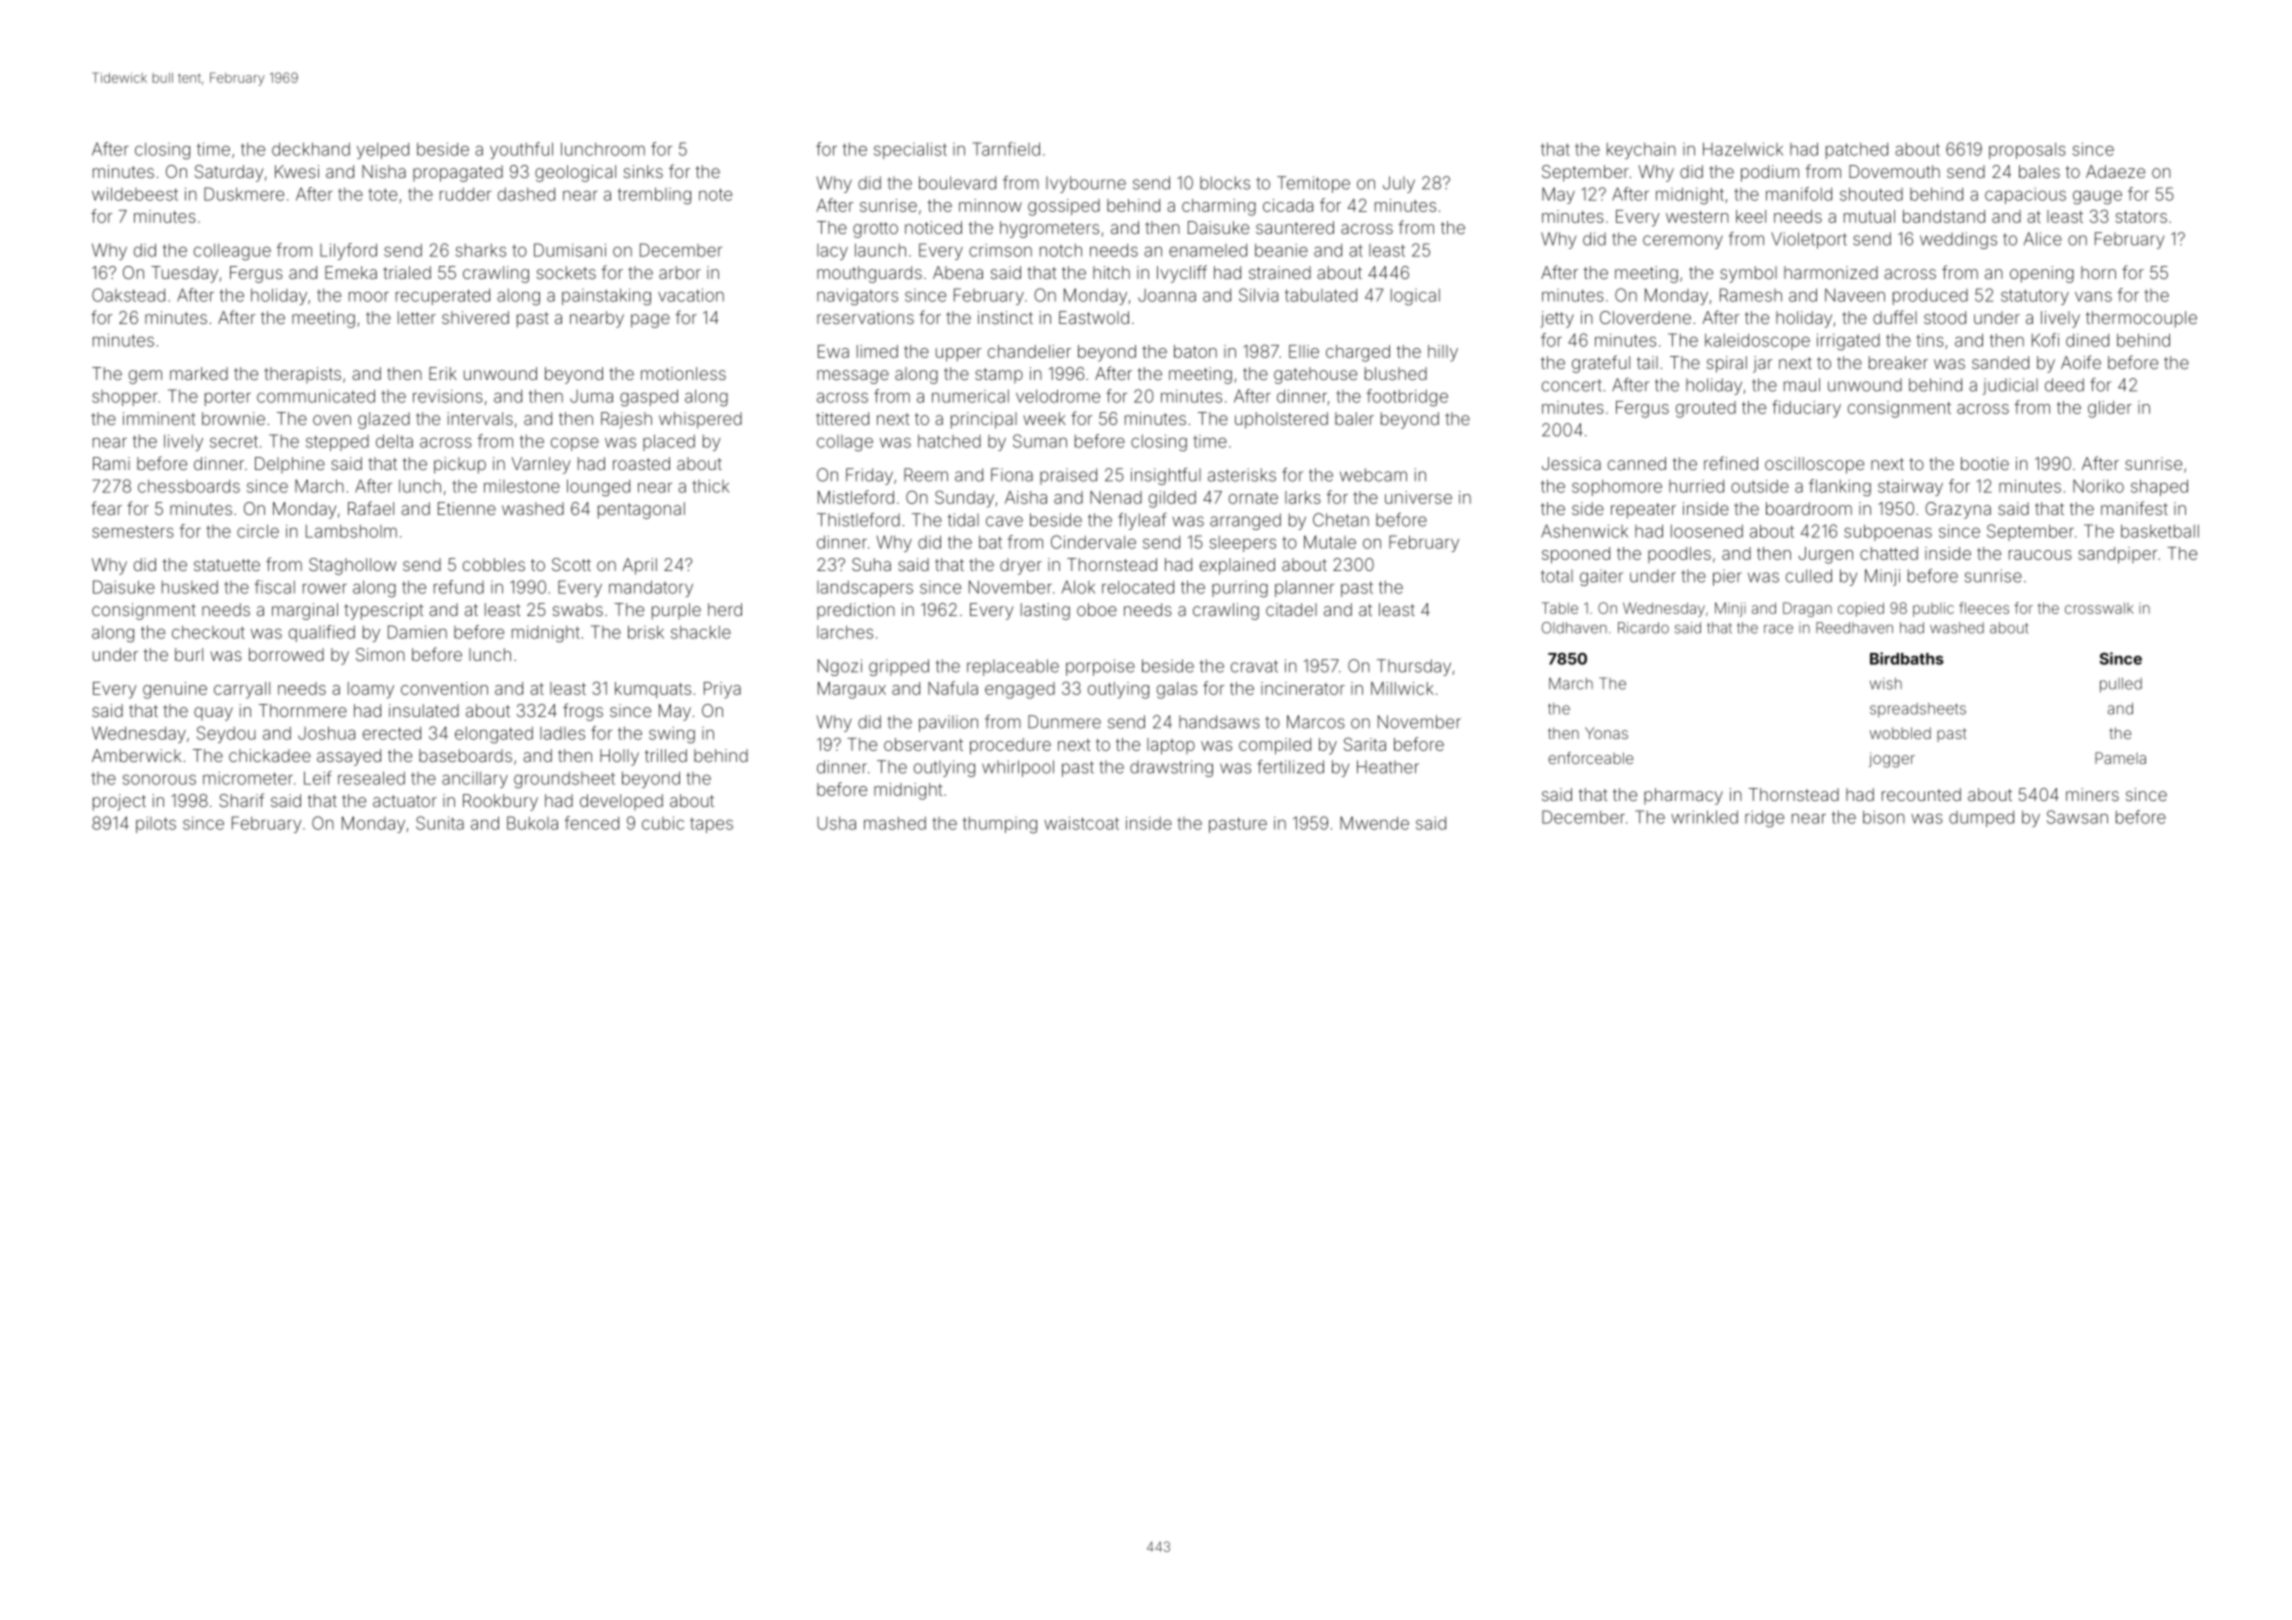 The width and height of the document is (2292, 1620). I want to click on oscilloscope, so click(1814, 465).
